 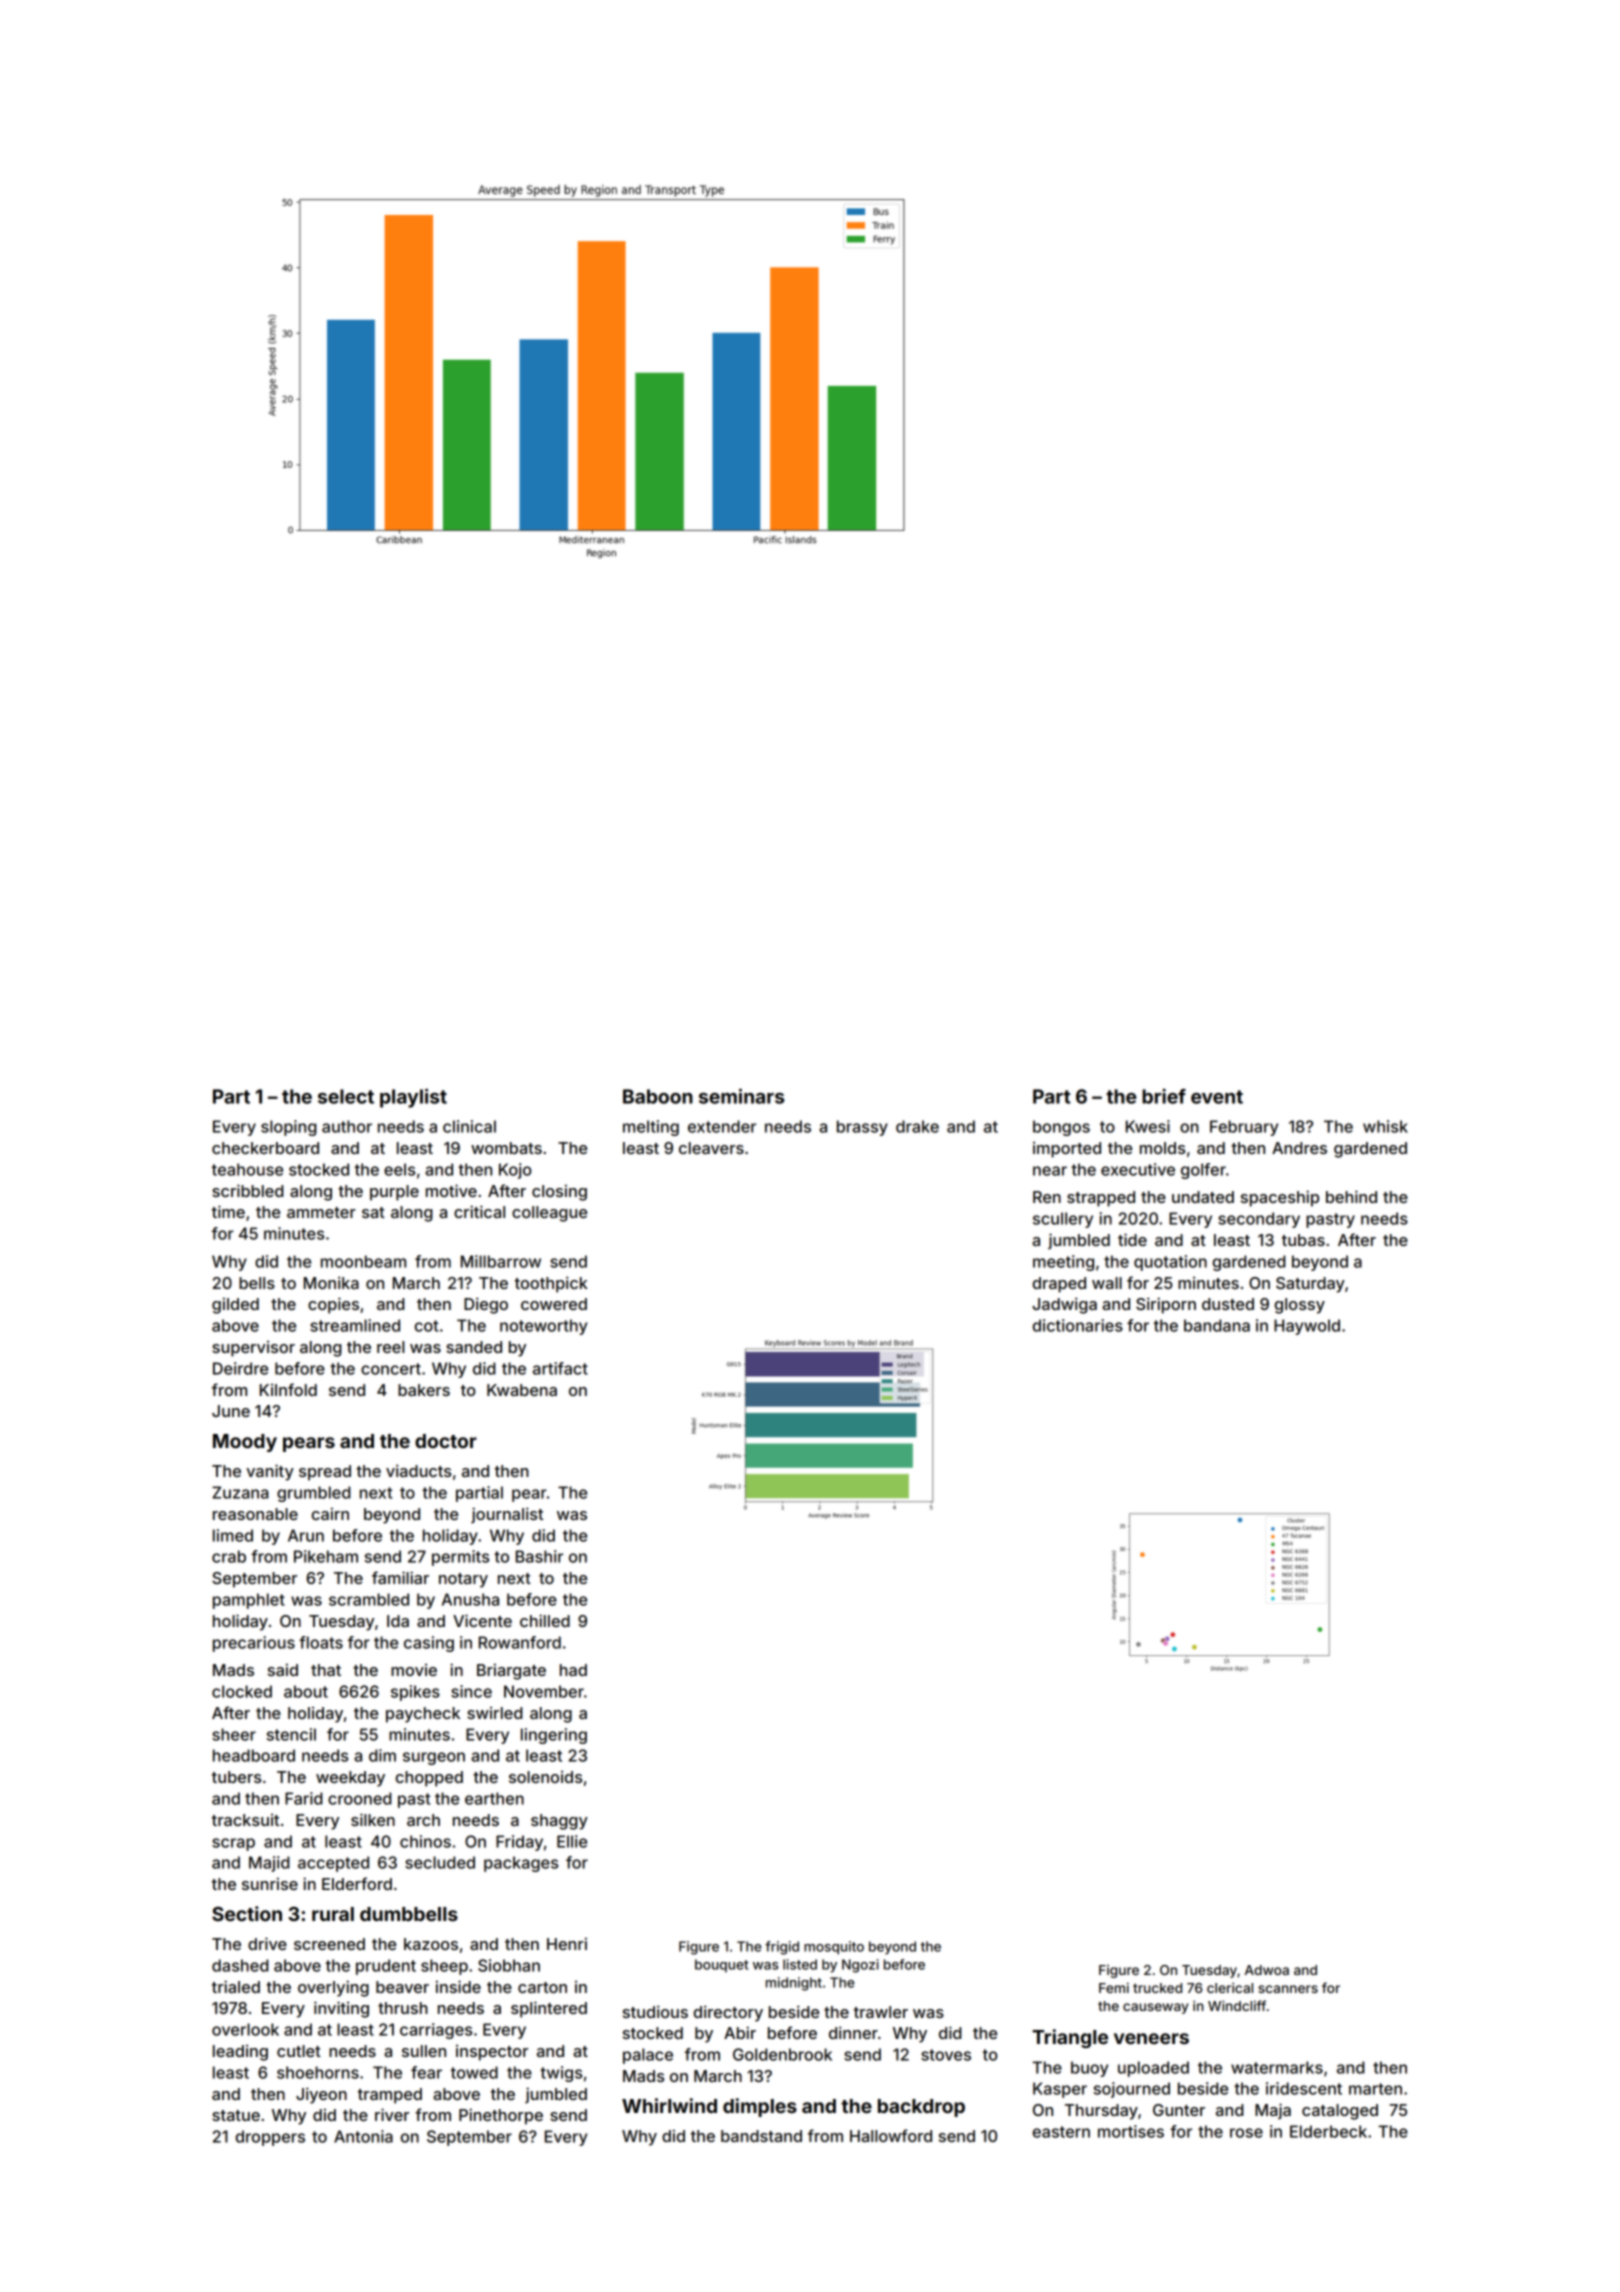 I want to click on Jadwiga, so click(x=1064, y=1305).
